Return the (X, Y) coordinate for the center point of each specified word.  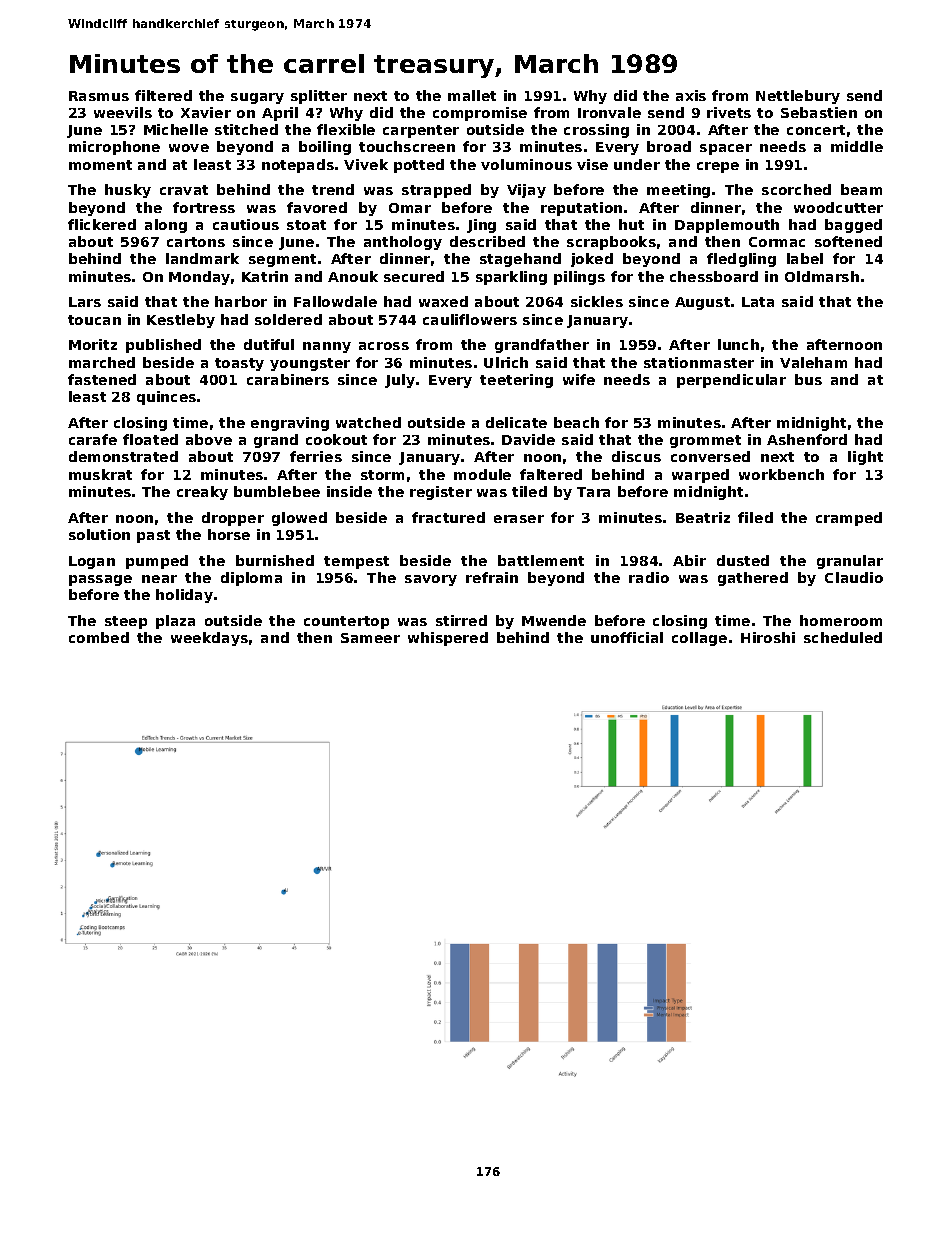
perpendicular (731, 381)
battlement (541, 560)
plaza (175, 622)
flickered (102, 224)
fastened (102, 379)
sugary (257, 98)
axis (691, 95)
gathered (753, 579)
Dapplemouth (727, 226)
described (487, 241)
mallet (472, 95)
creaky (202, 493)
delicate (516, 422)
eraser (519, 519)
